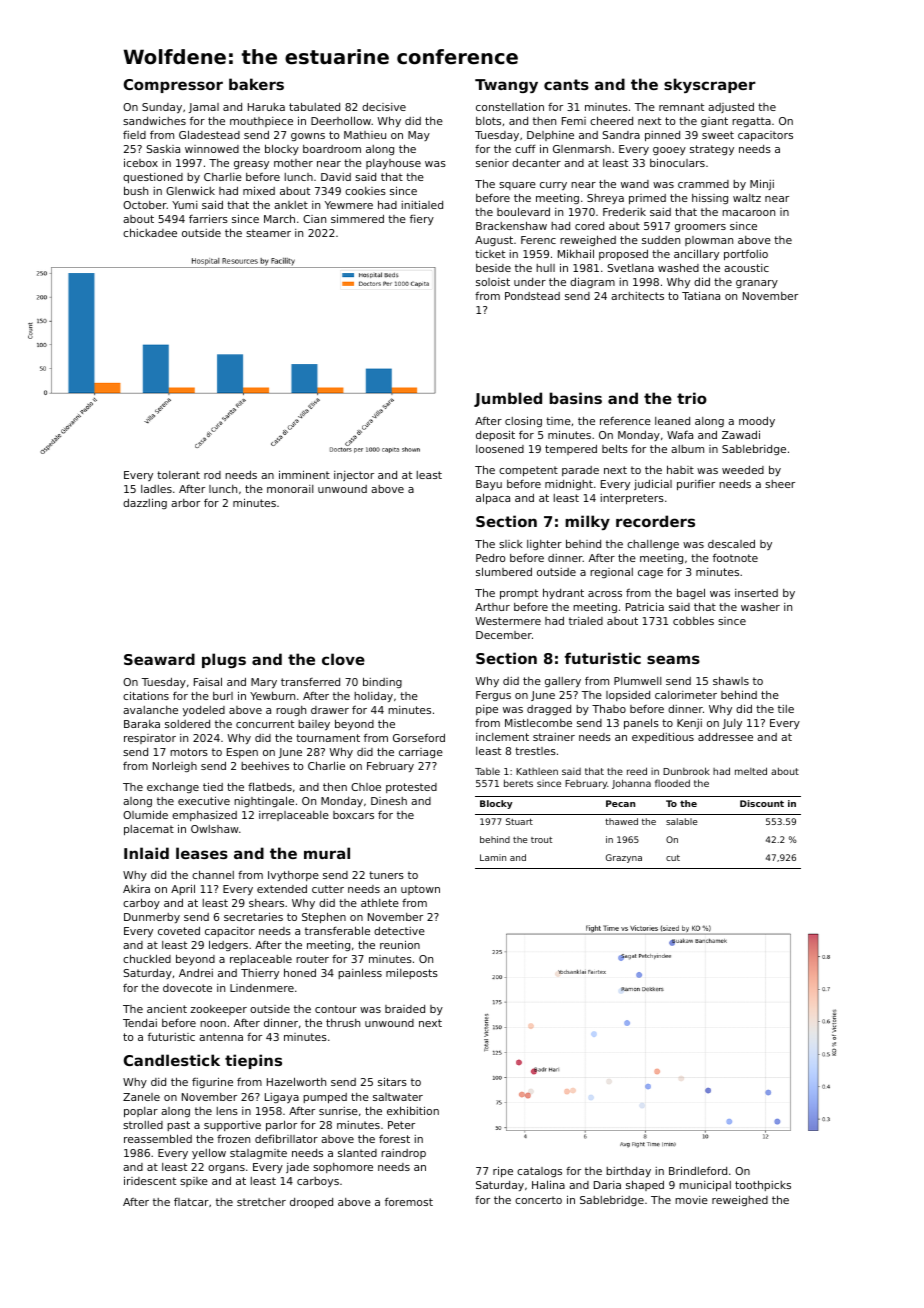  Describe the element at coordinates (490, 558) in the screenshot. I see `Pedro` at that location.
